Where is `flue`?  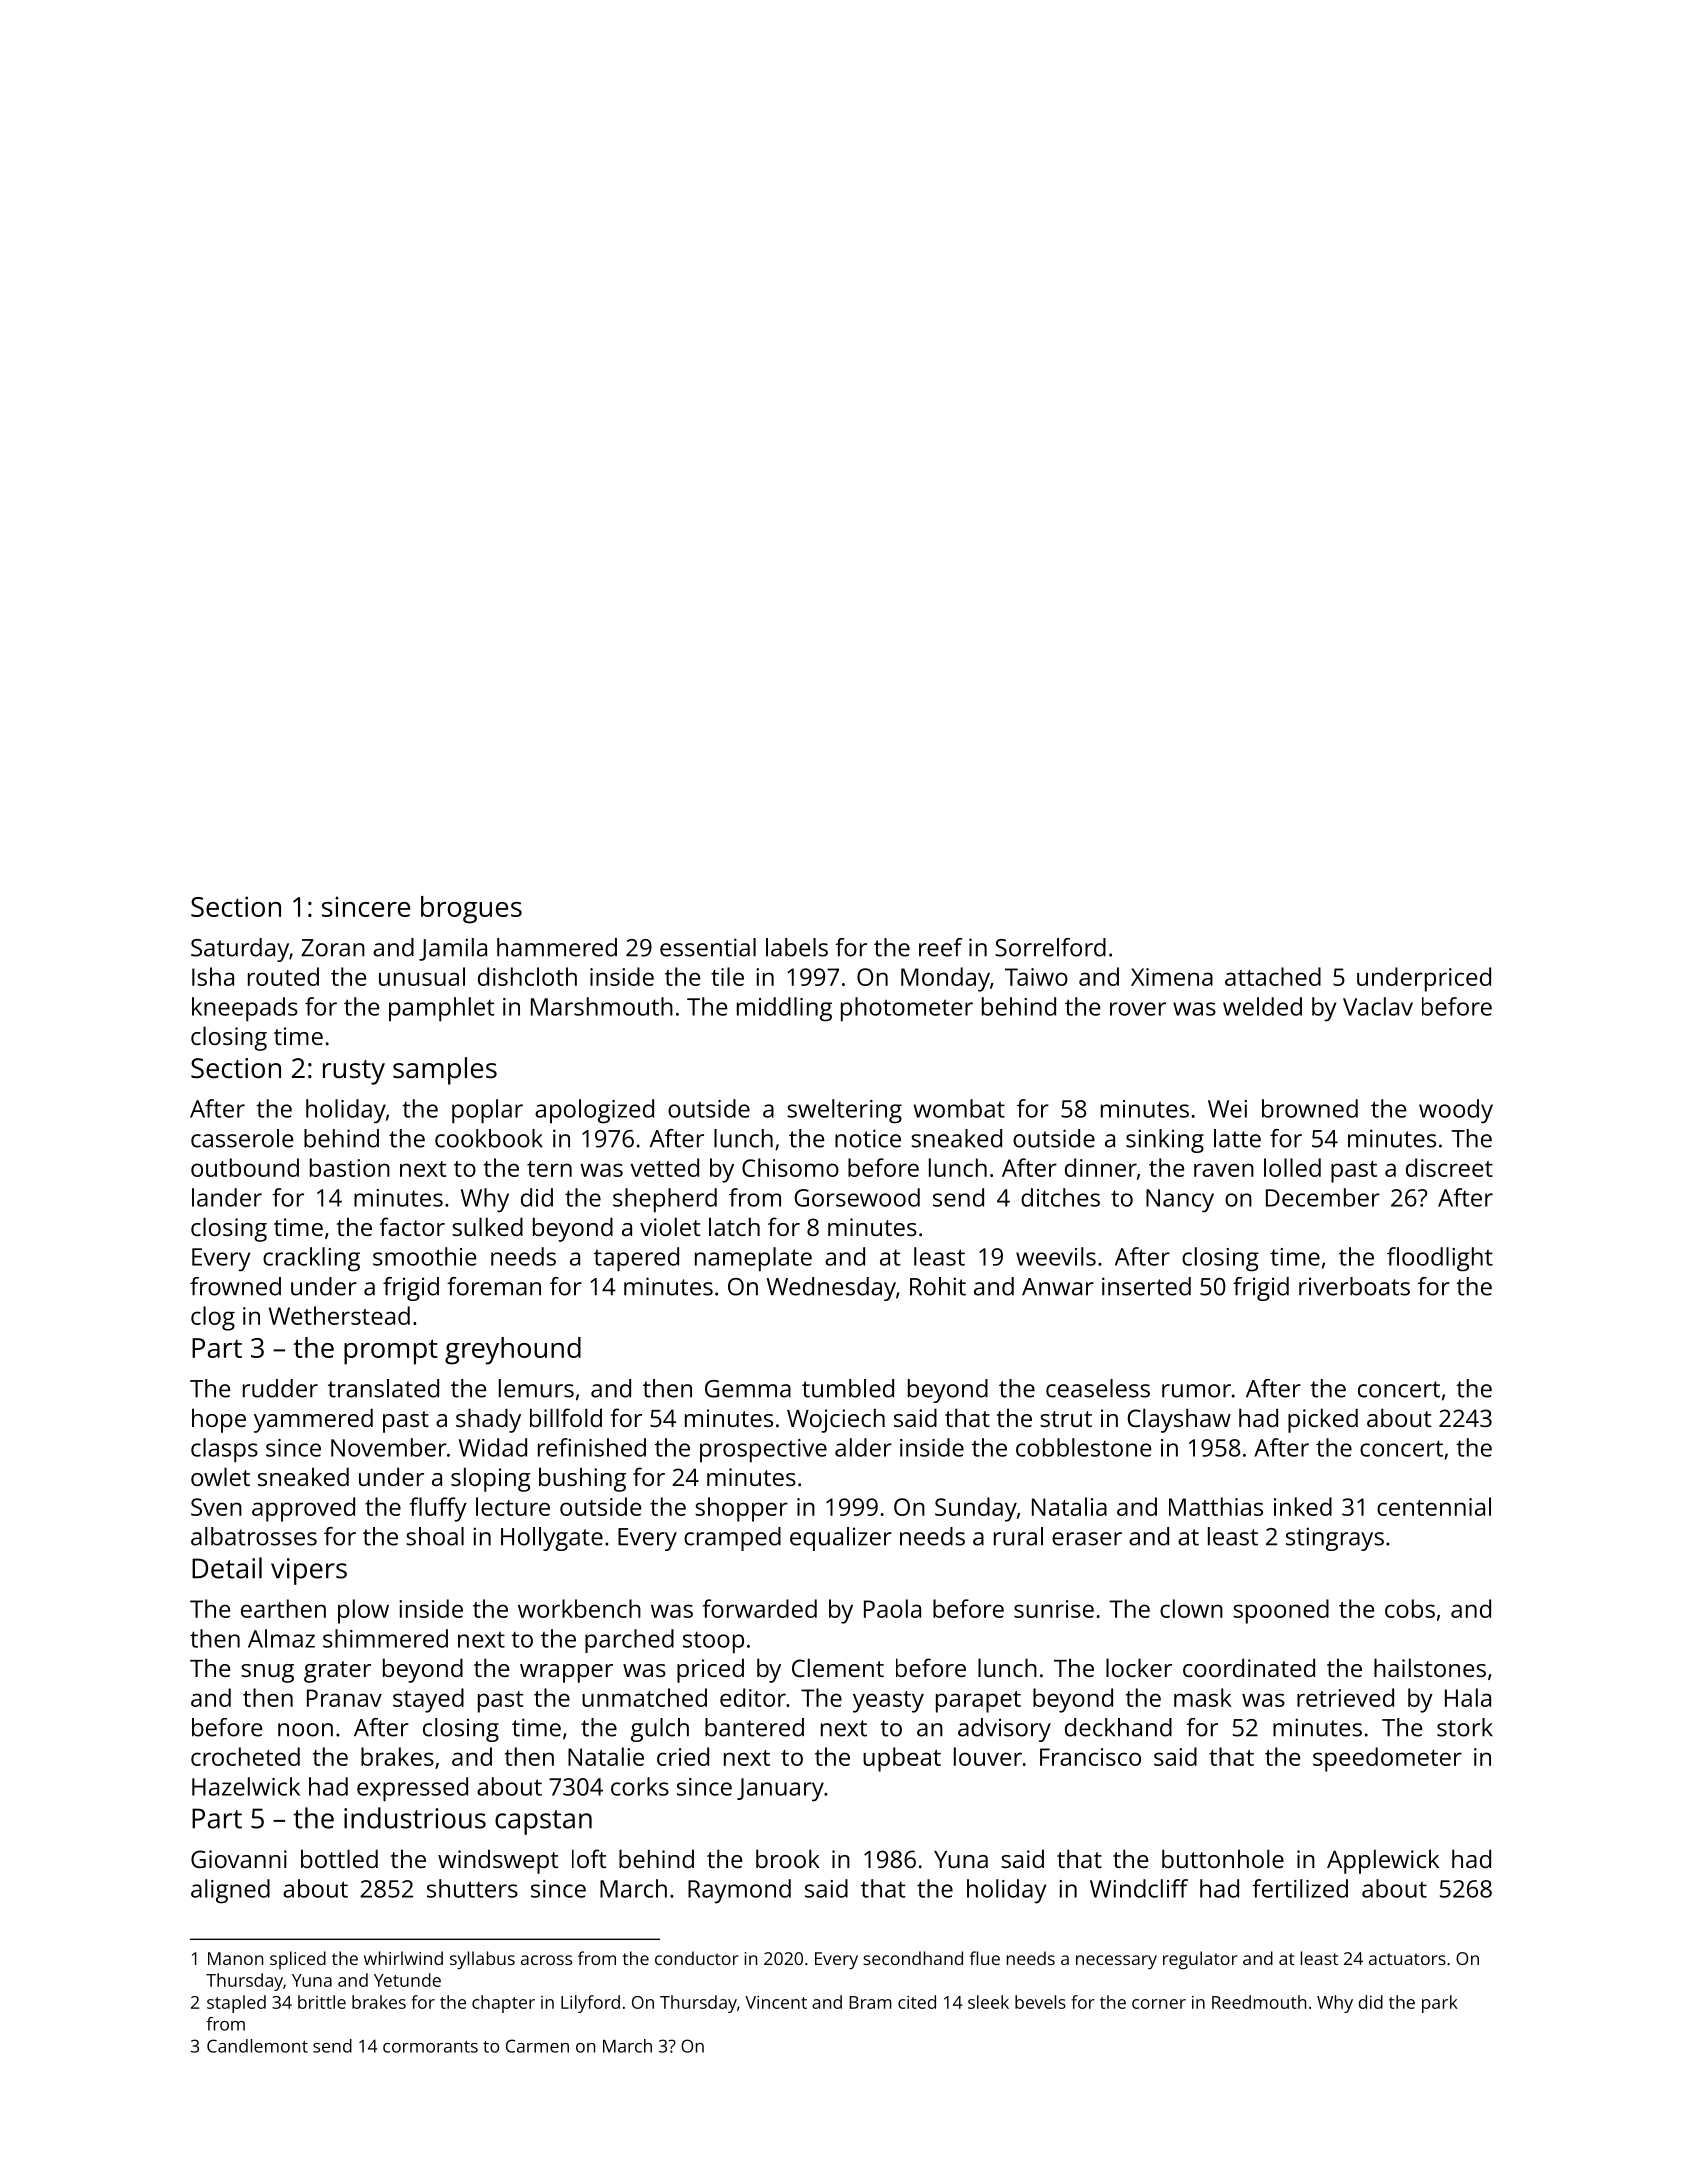
flue is located at coordinates (984, 1958).
